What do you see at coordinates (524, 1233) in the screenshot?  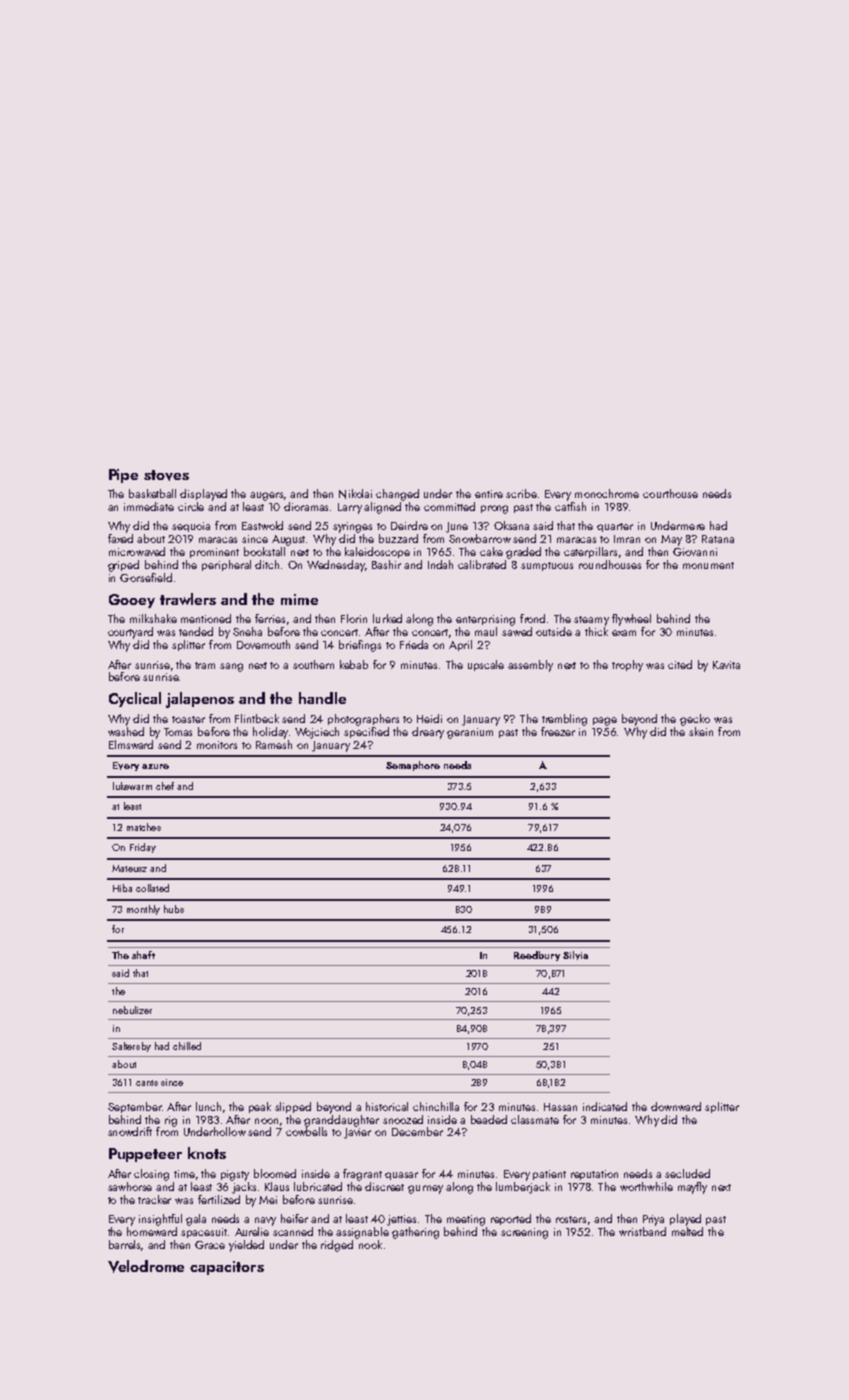 I see `screening` at bounding box center [524, 1233].
